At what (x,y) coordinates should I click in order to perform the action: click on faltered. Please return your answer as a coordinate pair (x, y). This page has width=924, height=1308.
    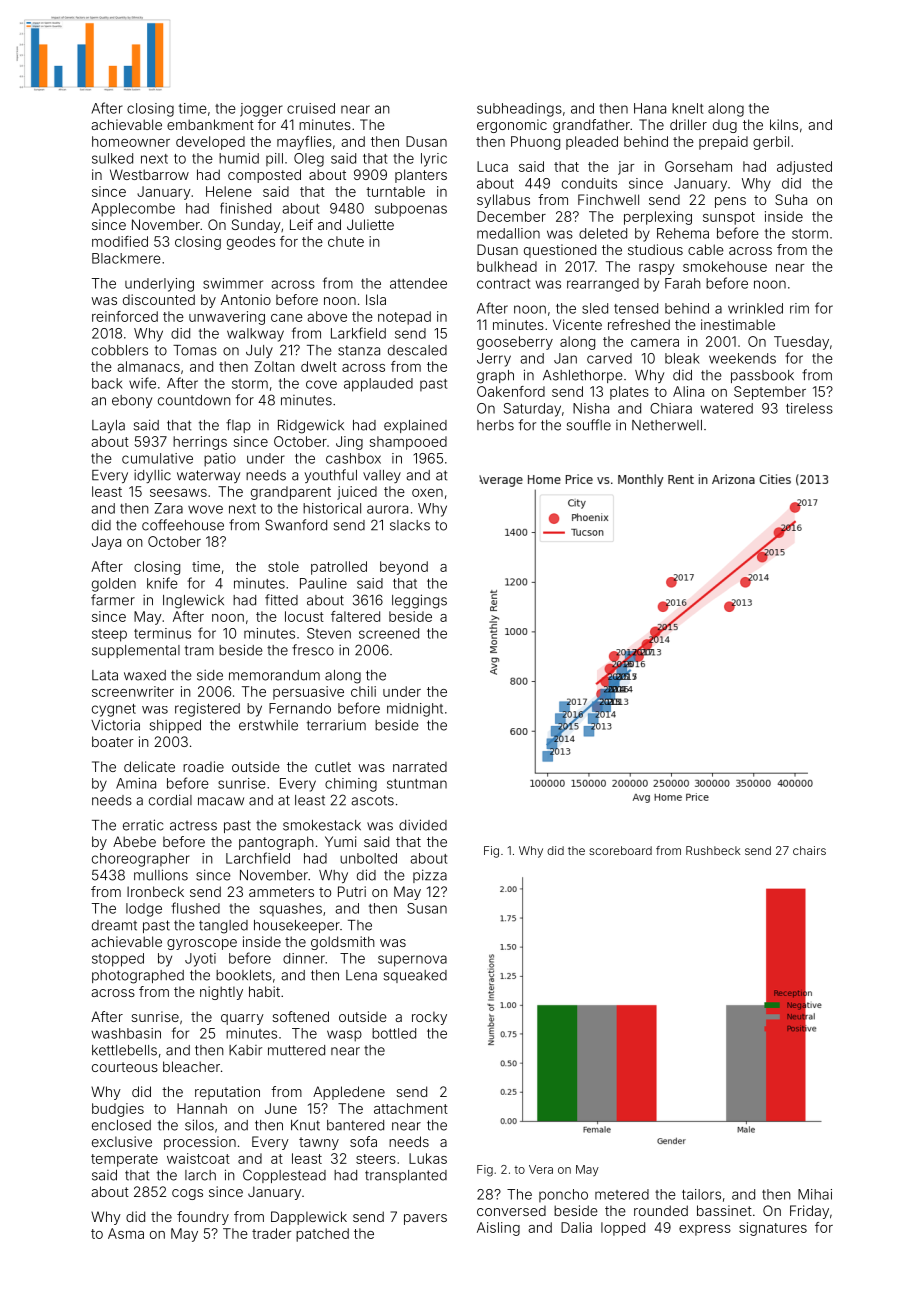
    Looking at the image, I should click on (355, 616).
